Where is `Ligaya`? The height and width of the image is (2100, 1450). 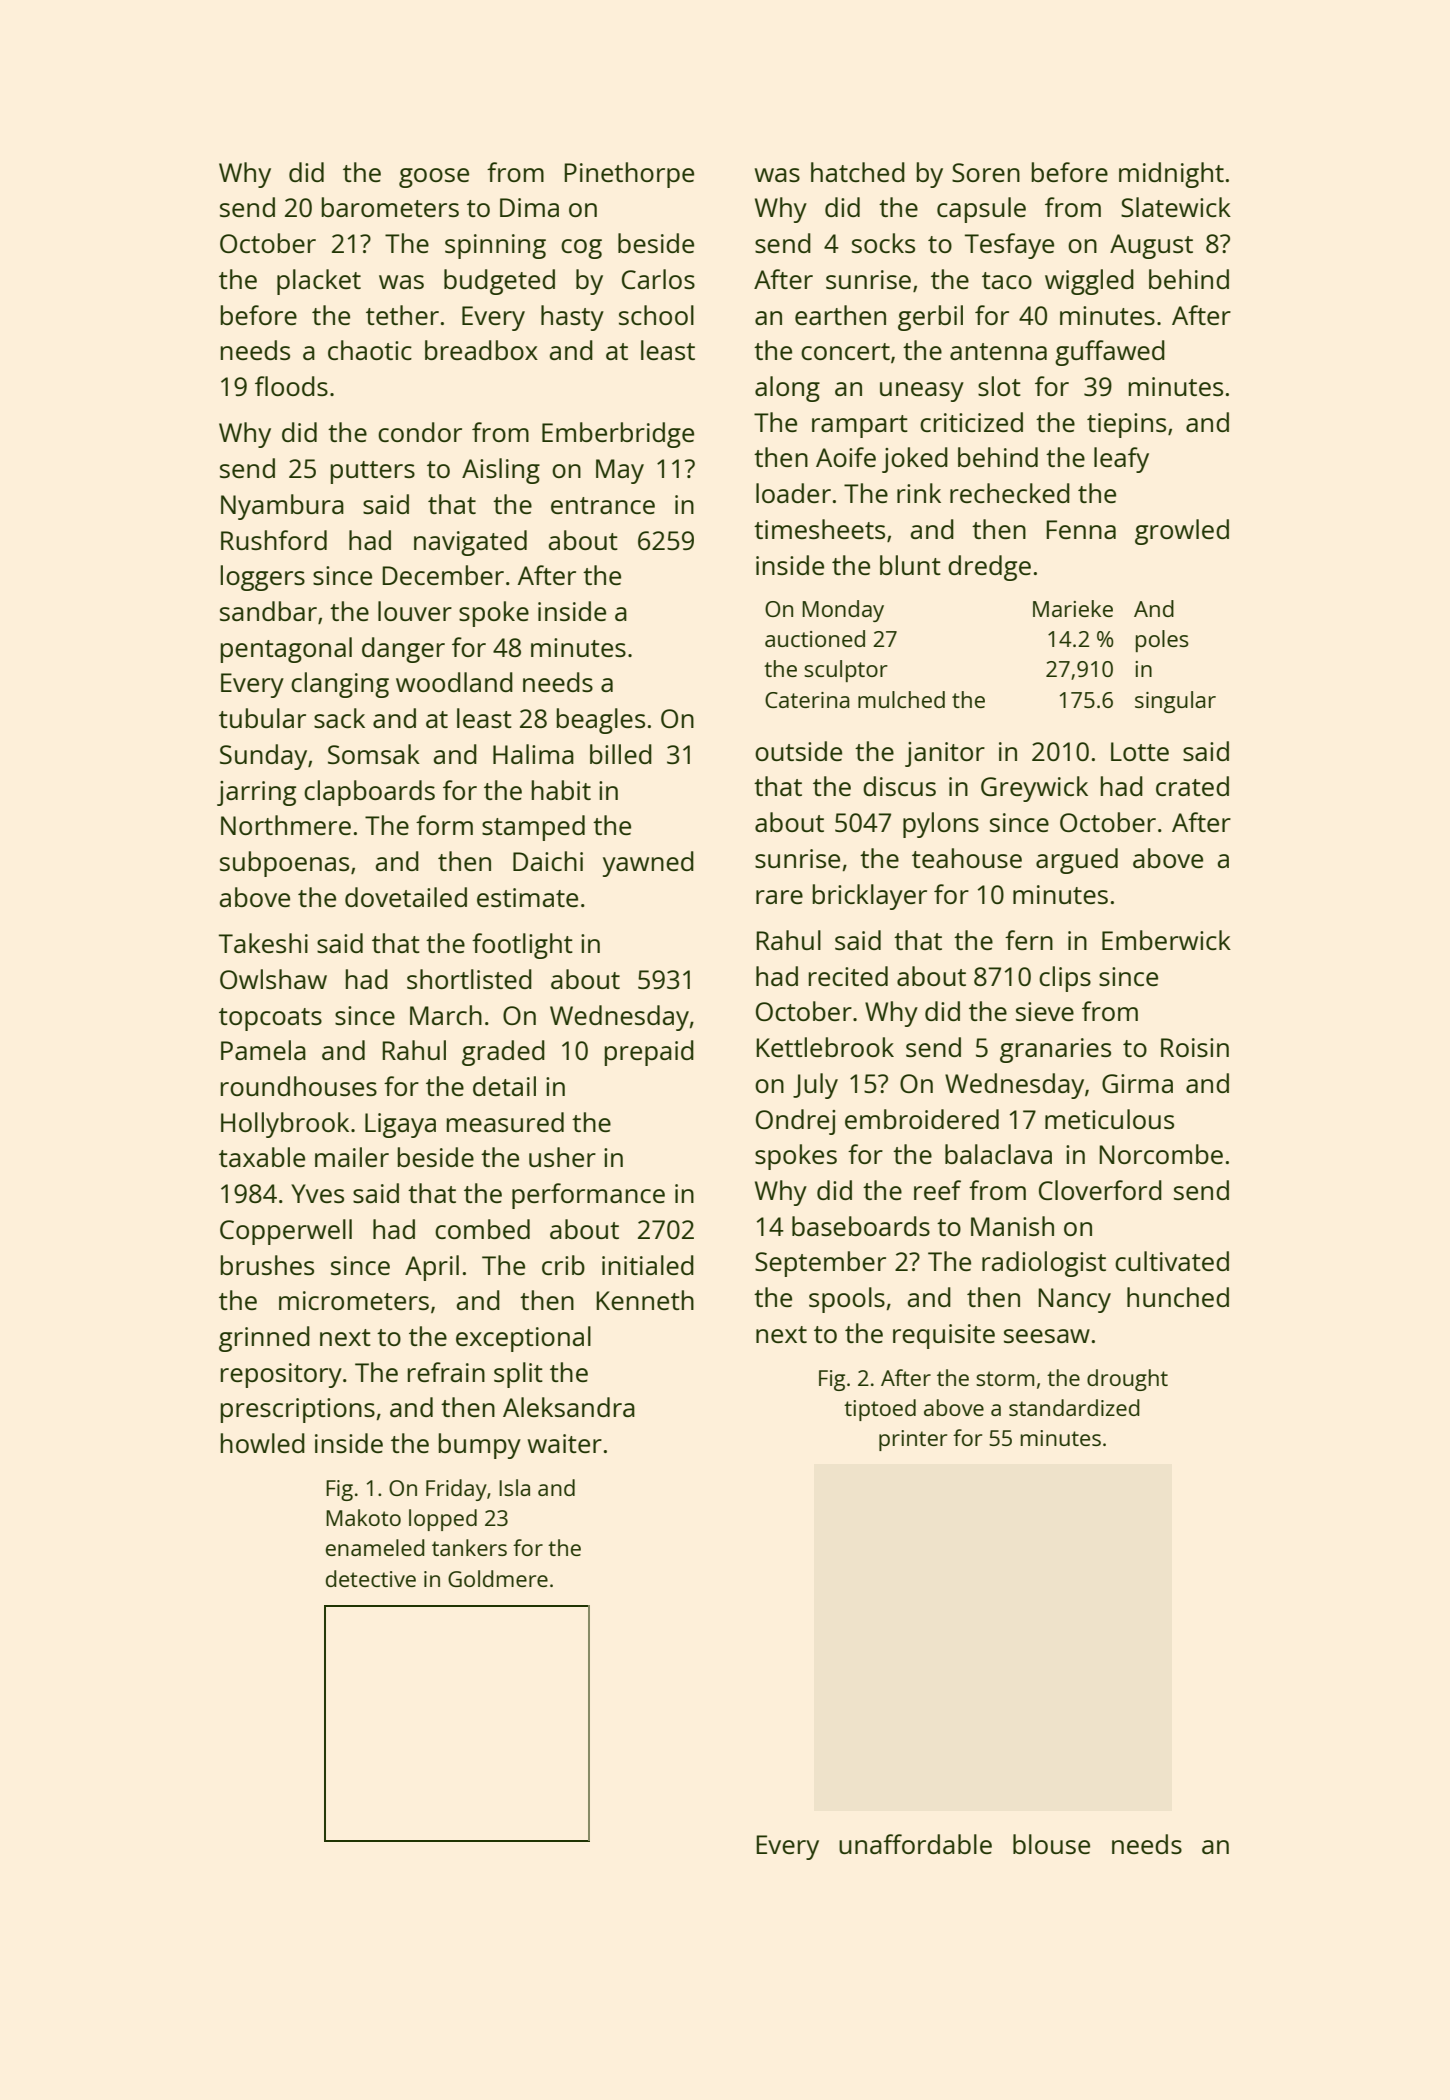
Ligaya is located at coordinates (400, 1125).
